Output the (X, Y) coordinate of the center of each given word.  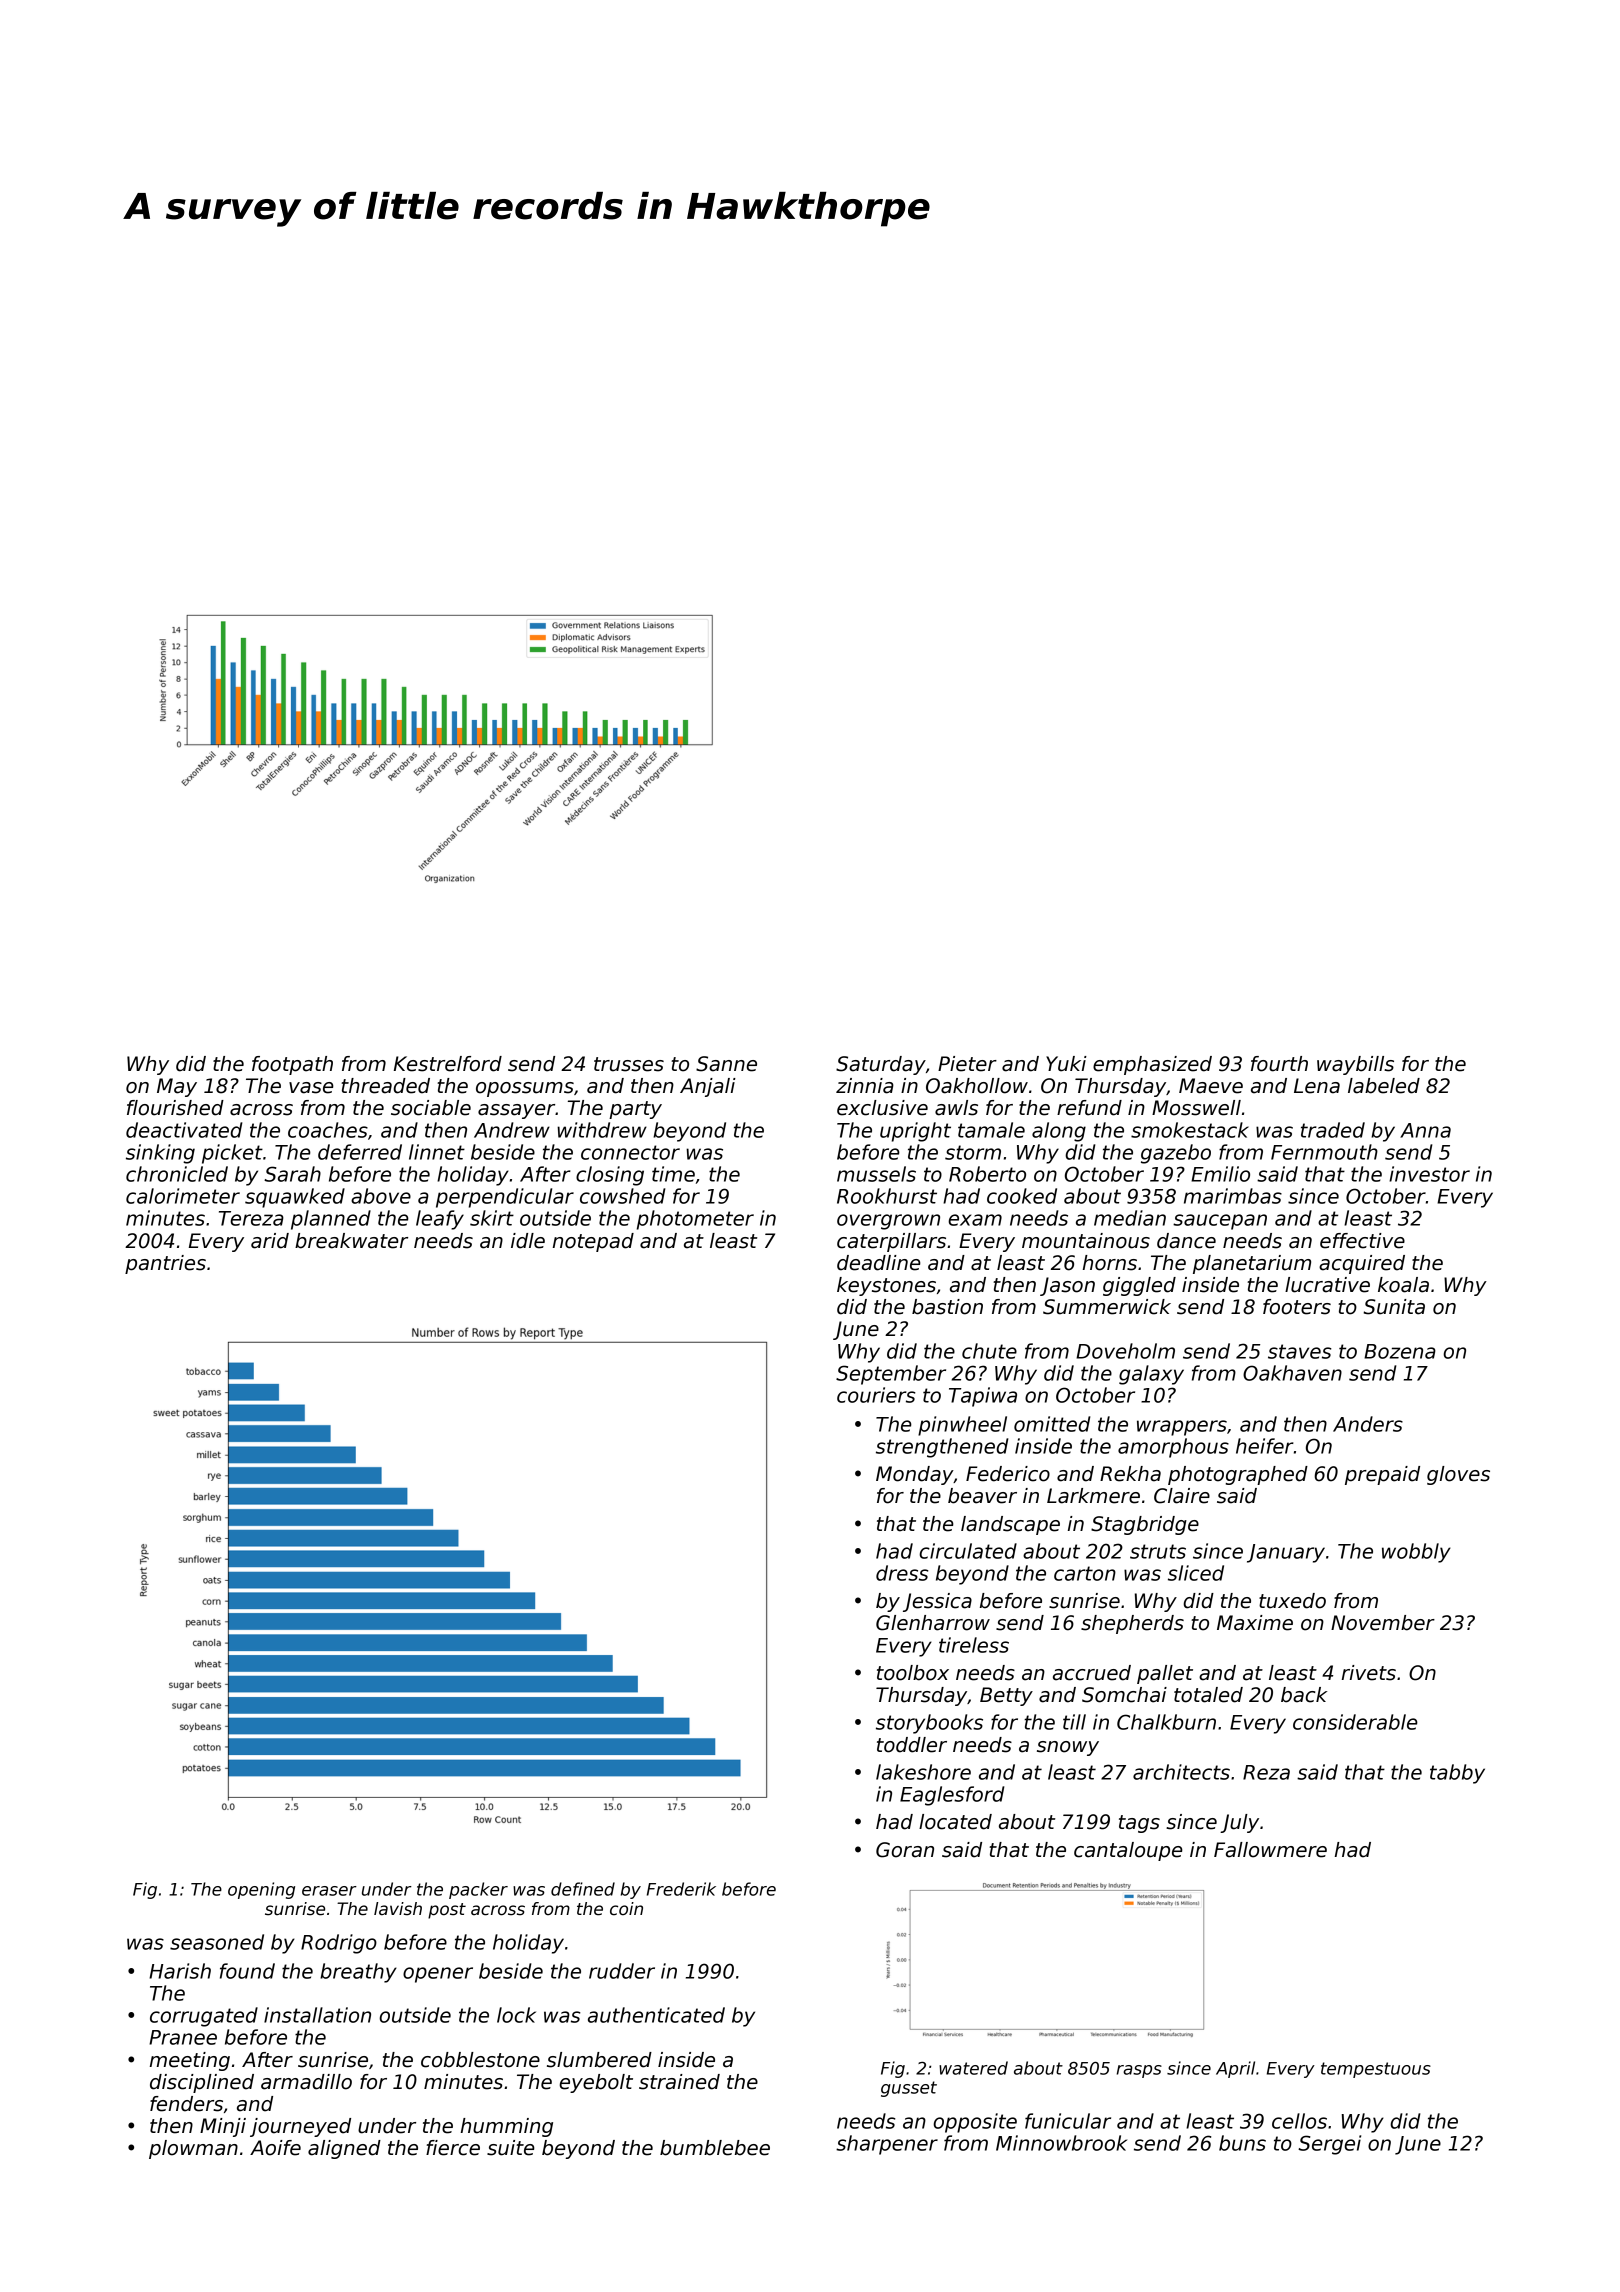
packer (478, 1890)
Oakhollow (977, 1086)
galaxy (1151, 1375)
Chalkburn (1166, 1722)
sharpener (887, 2145)
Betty (1006, 1696)
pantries (165, 1264)
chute (989, 1351)
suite (511, 2148)
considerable (1355, 1722)
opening (261, 1890)
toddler (912, 1745)
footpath (292, 1065)
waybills (1355, 1065)
